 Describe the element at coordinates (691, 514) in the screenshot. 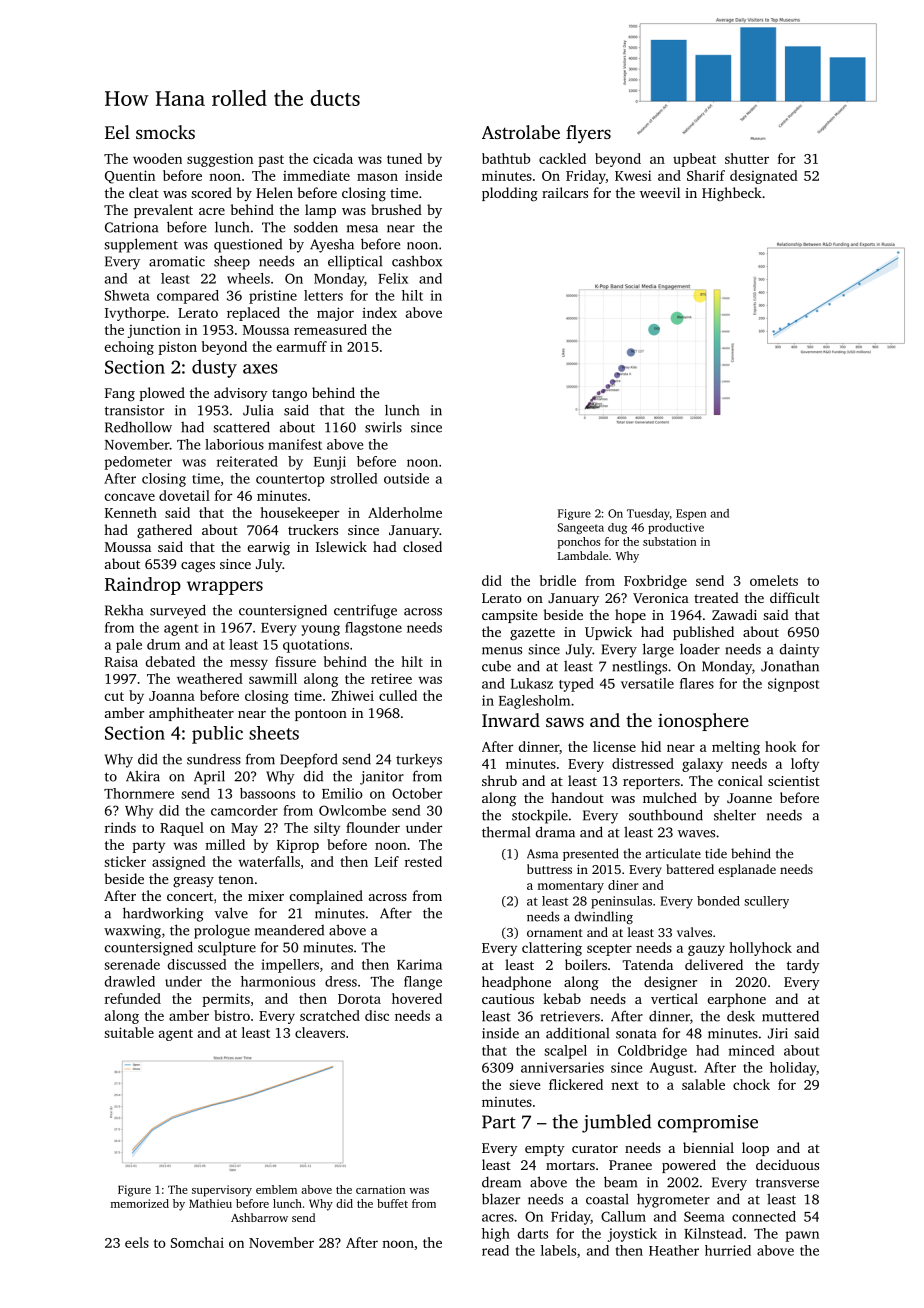

I see `Espen` at that location.
